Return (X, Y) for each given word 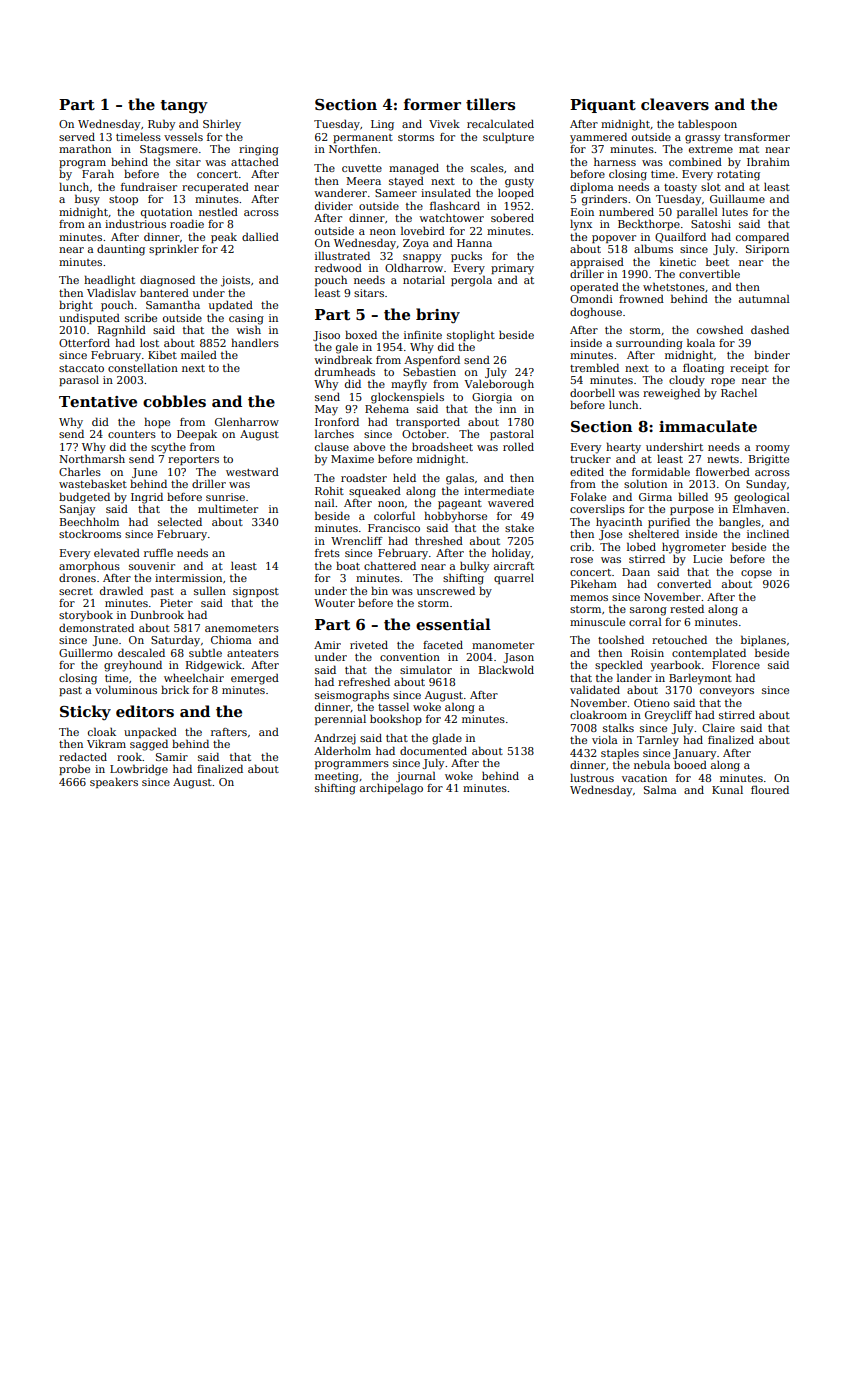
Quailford (680, 237)
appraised (597, 262)
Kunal (727, 789)
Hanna (474, 243)
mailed (199, 354)
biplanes (763, 640)
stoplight (471, 336)
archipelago (391, 789)
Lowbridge (139, 770)
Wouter (334, 603)
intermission (188, 578)
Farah (98, 173)
